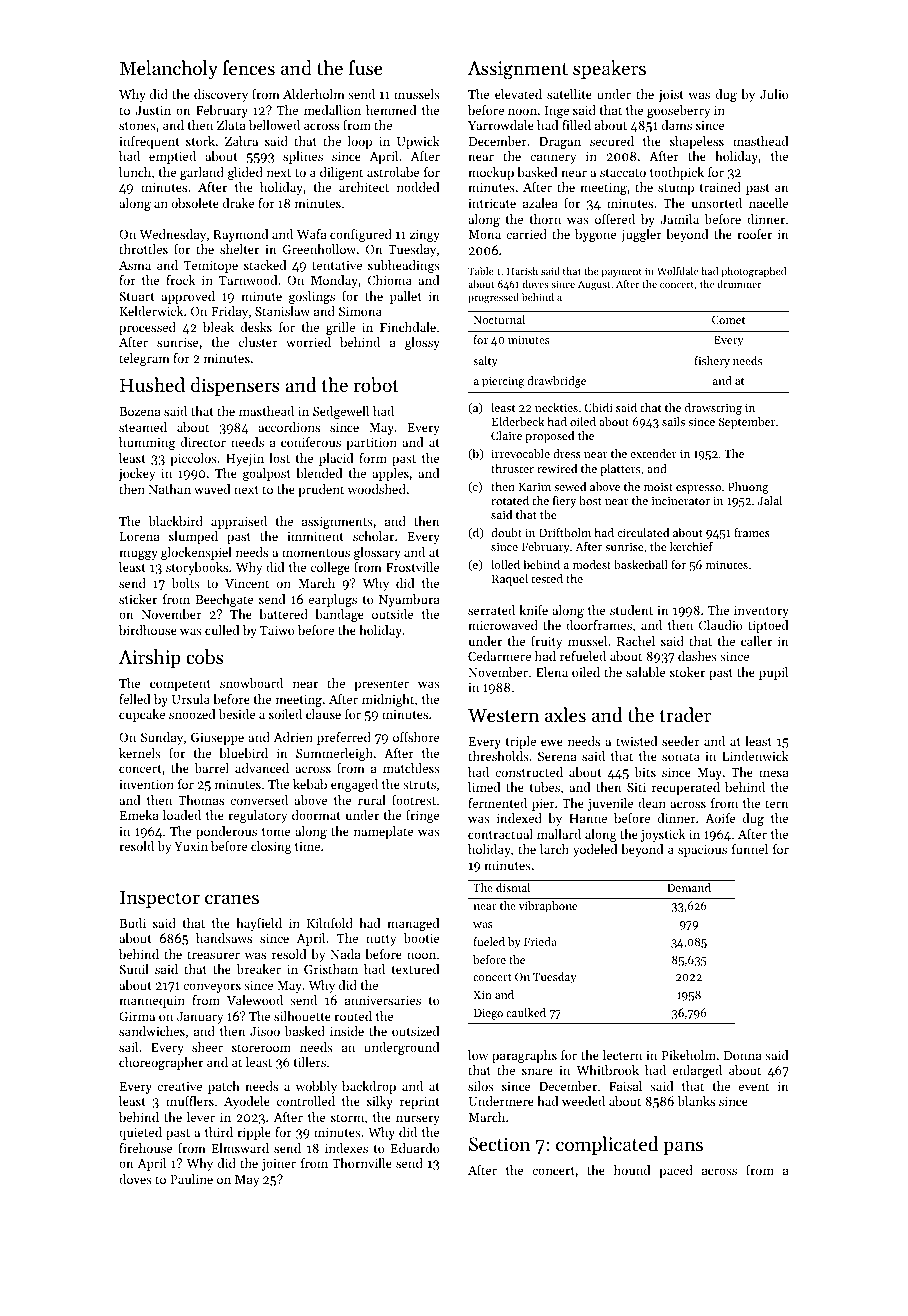 This screenshot has width=908, height=1316. What do you see at coordinates (770, 500) in the screenshot?
I see `Jalal` at bounding box center [770, 500].
